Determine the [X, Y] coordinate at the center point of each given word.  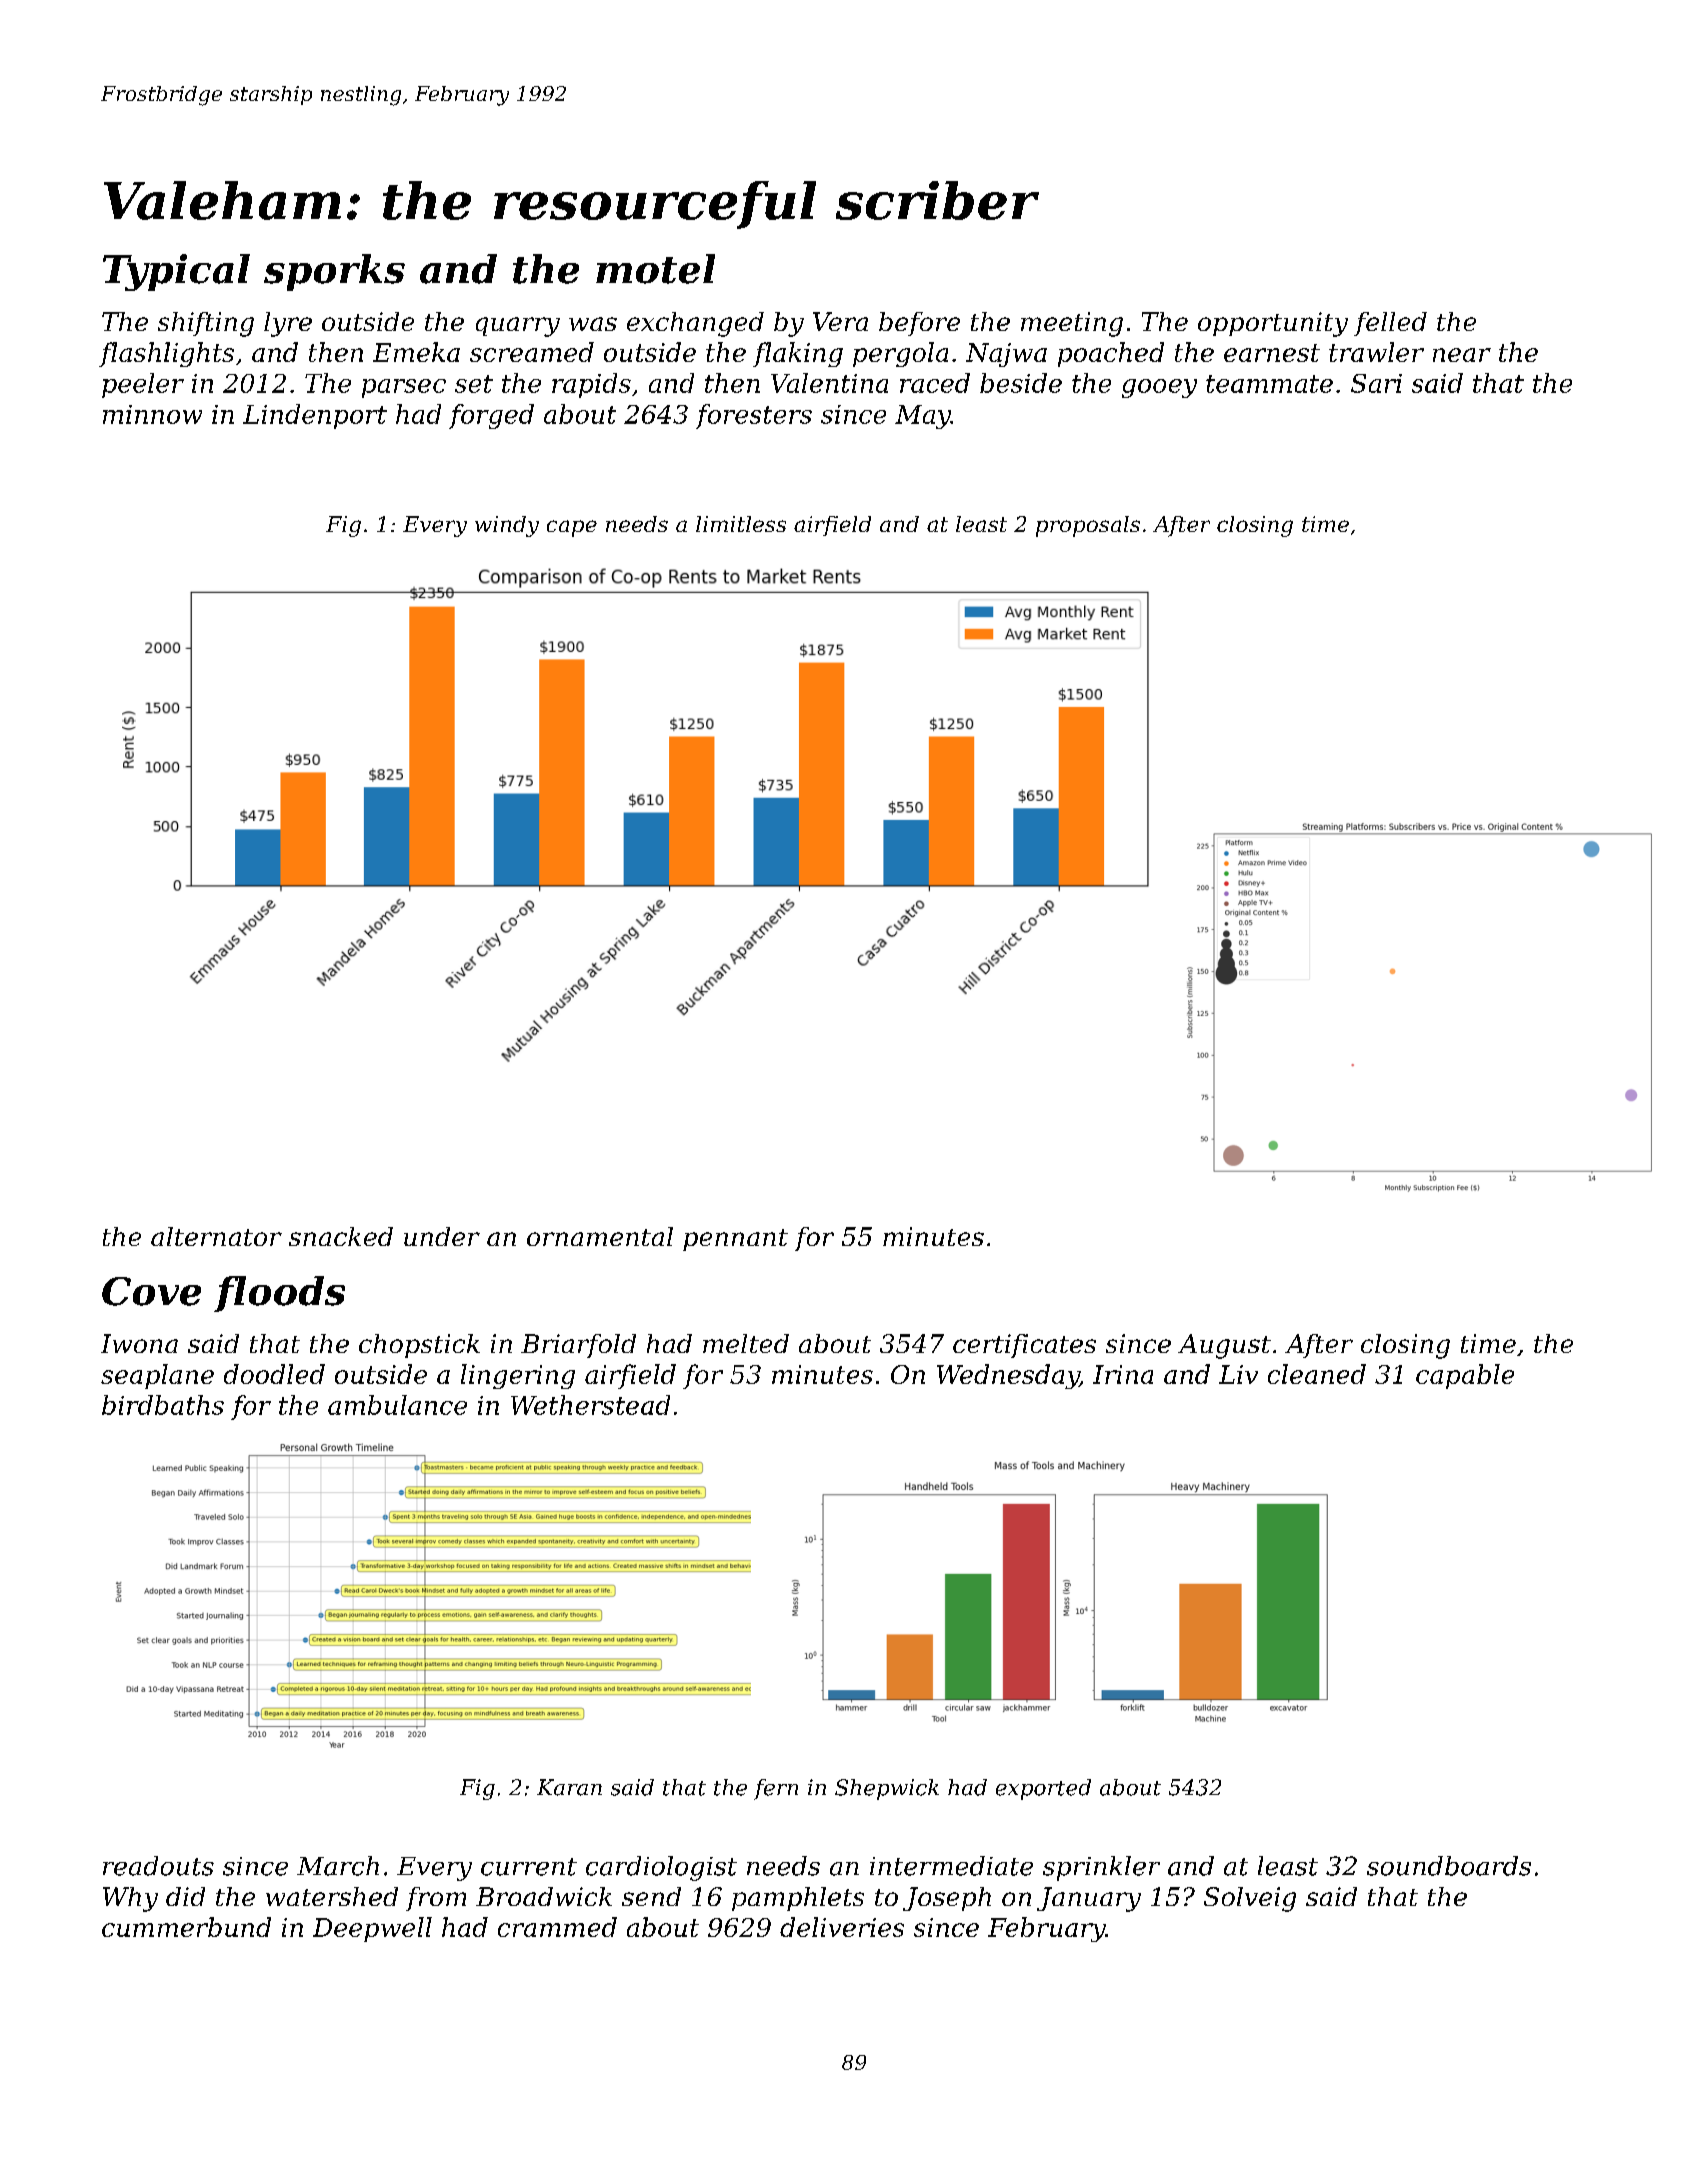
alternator [216, 1236]
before [919, 324]
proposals [1088, 526]
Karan [569, 1787]
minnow [152, 414]
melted [746, 1343]
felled [1390, 324]
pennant [735, 1240]
